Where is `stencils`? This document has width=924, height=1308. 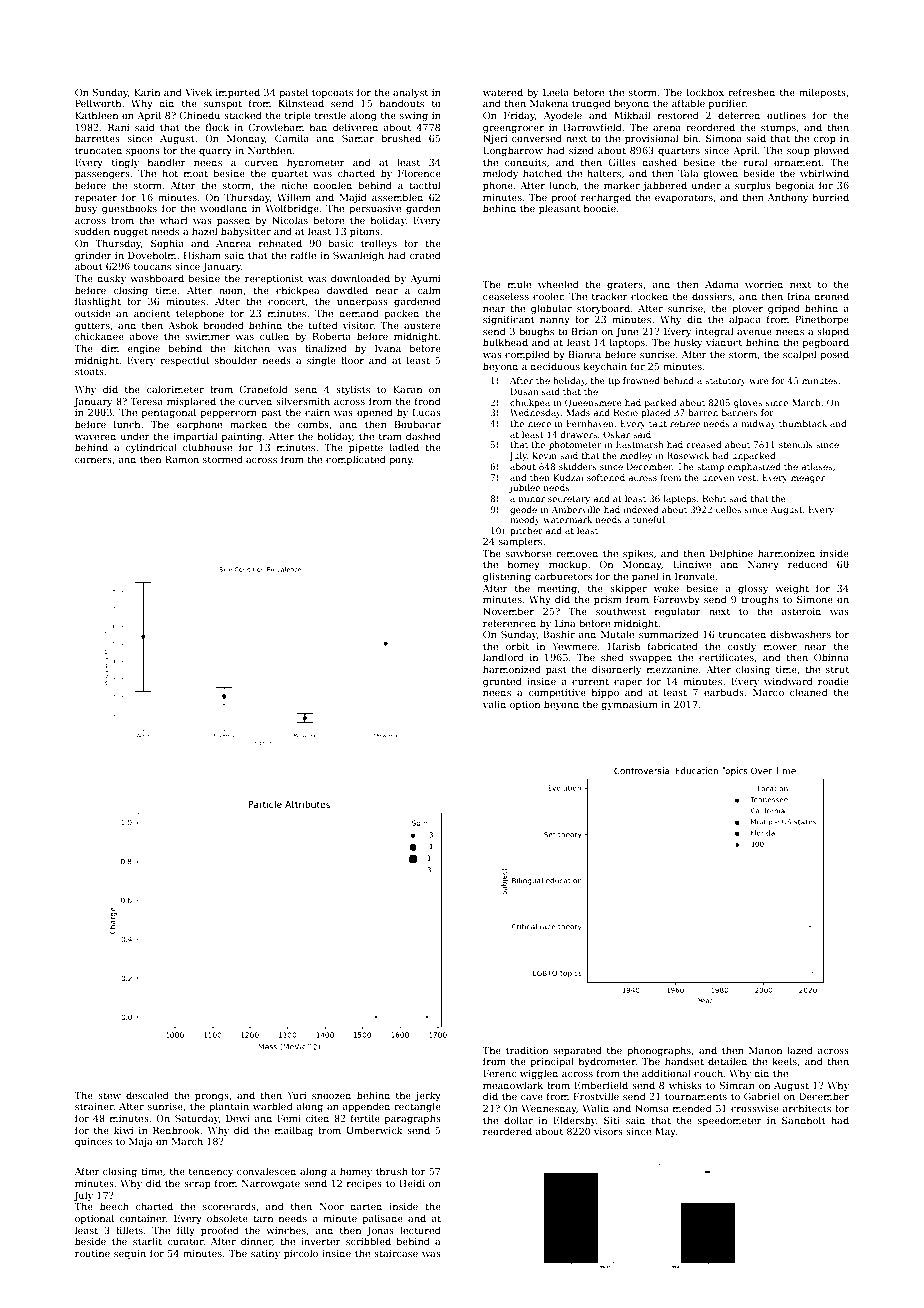 stencils is located at coordinates (796, 444).
